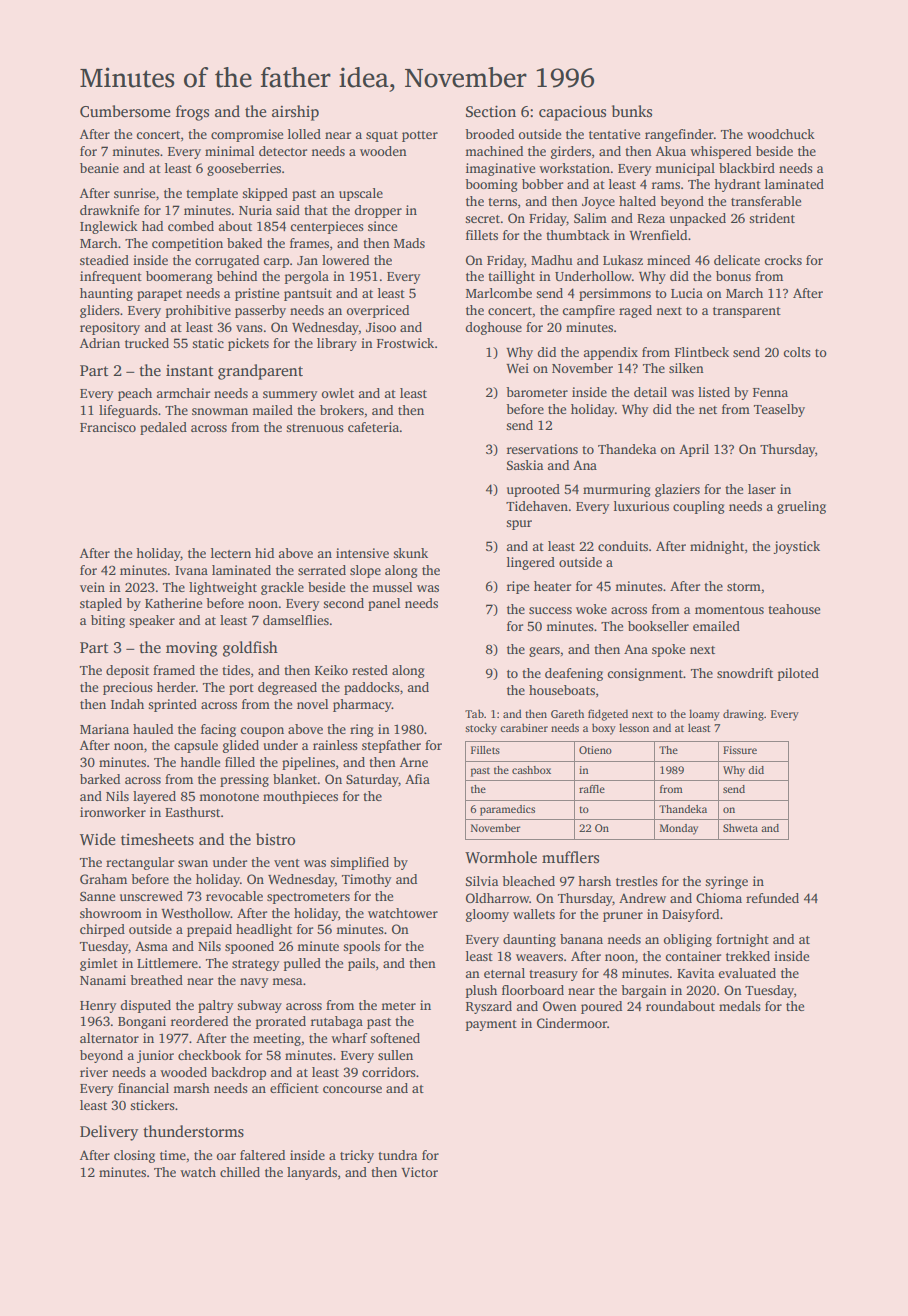  What do you see at coordinates (179, 277) in the page?
I see `boomerang` at bounding box center [179, 277].
